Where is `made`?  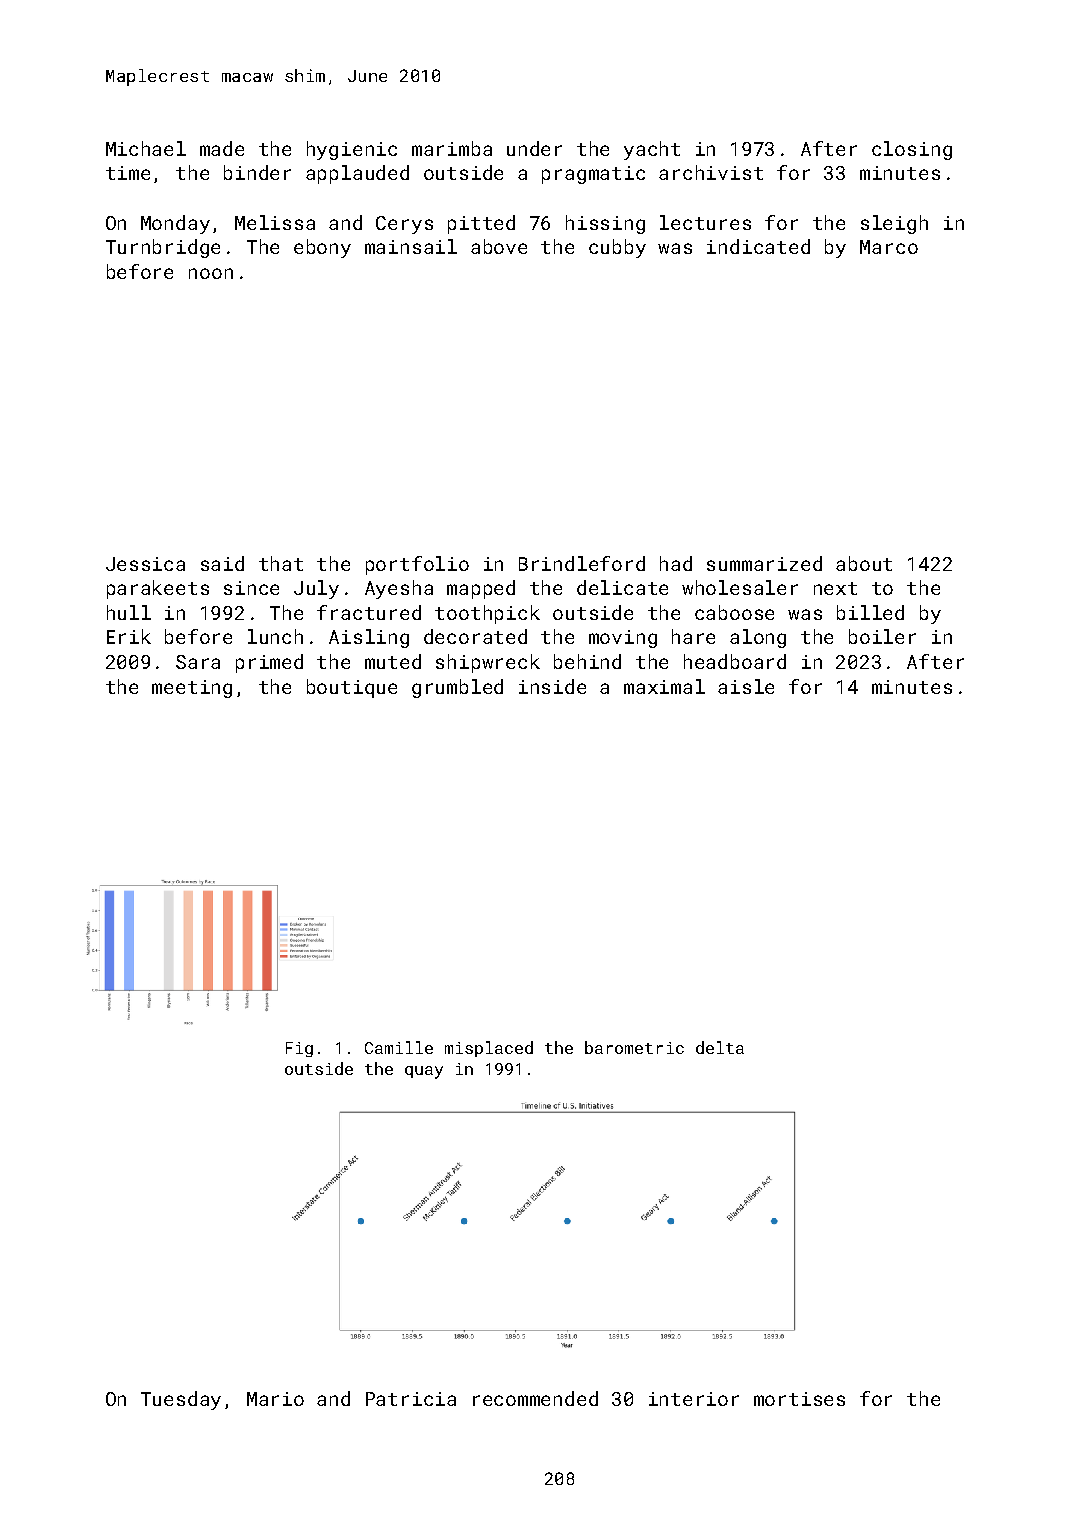
made is located at coordinates (222, 148).
